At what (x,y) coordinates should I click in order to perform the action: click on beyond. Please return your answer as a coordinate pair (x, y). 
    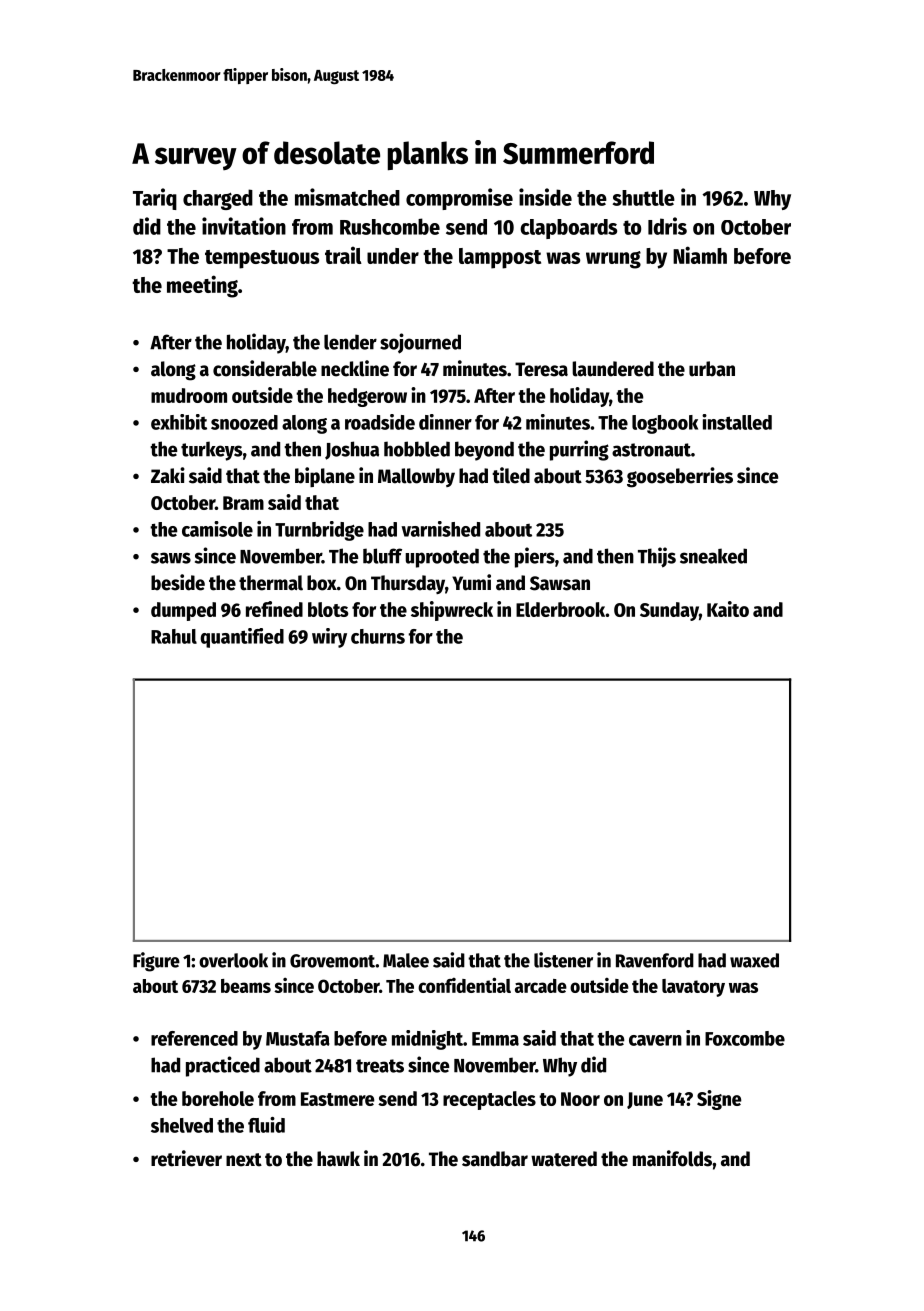
    Looking at the image, I should click on (484, 451).
